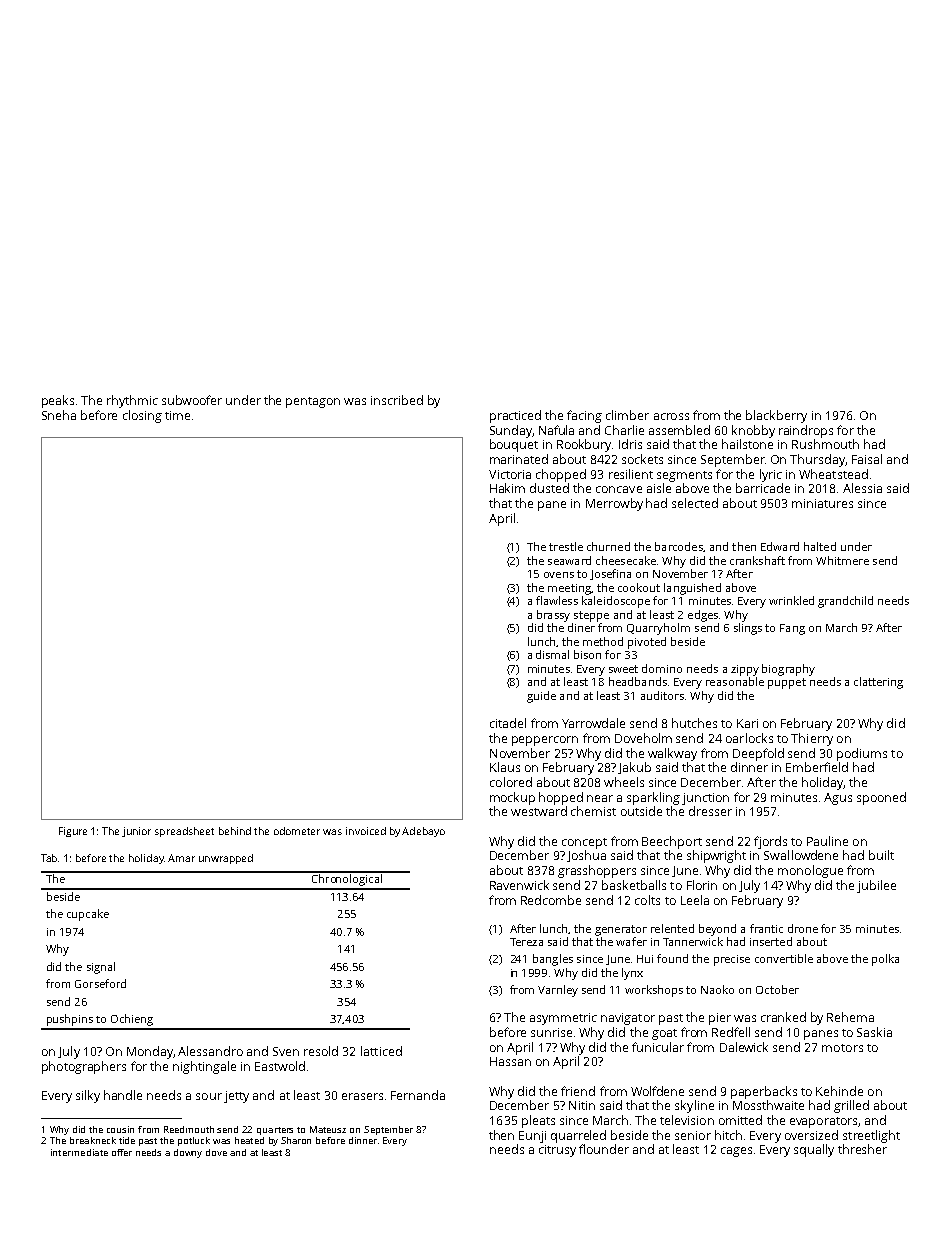 The width and height of the image is (952, 1233). I want to click on Sneha, so click(59, 415).
